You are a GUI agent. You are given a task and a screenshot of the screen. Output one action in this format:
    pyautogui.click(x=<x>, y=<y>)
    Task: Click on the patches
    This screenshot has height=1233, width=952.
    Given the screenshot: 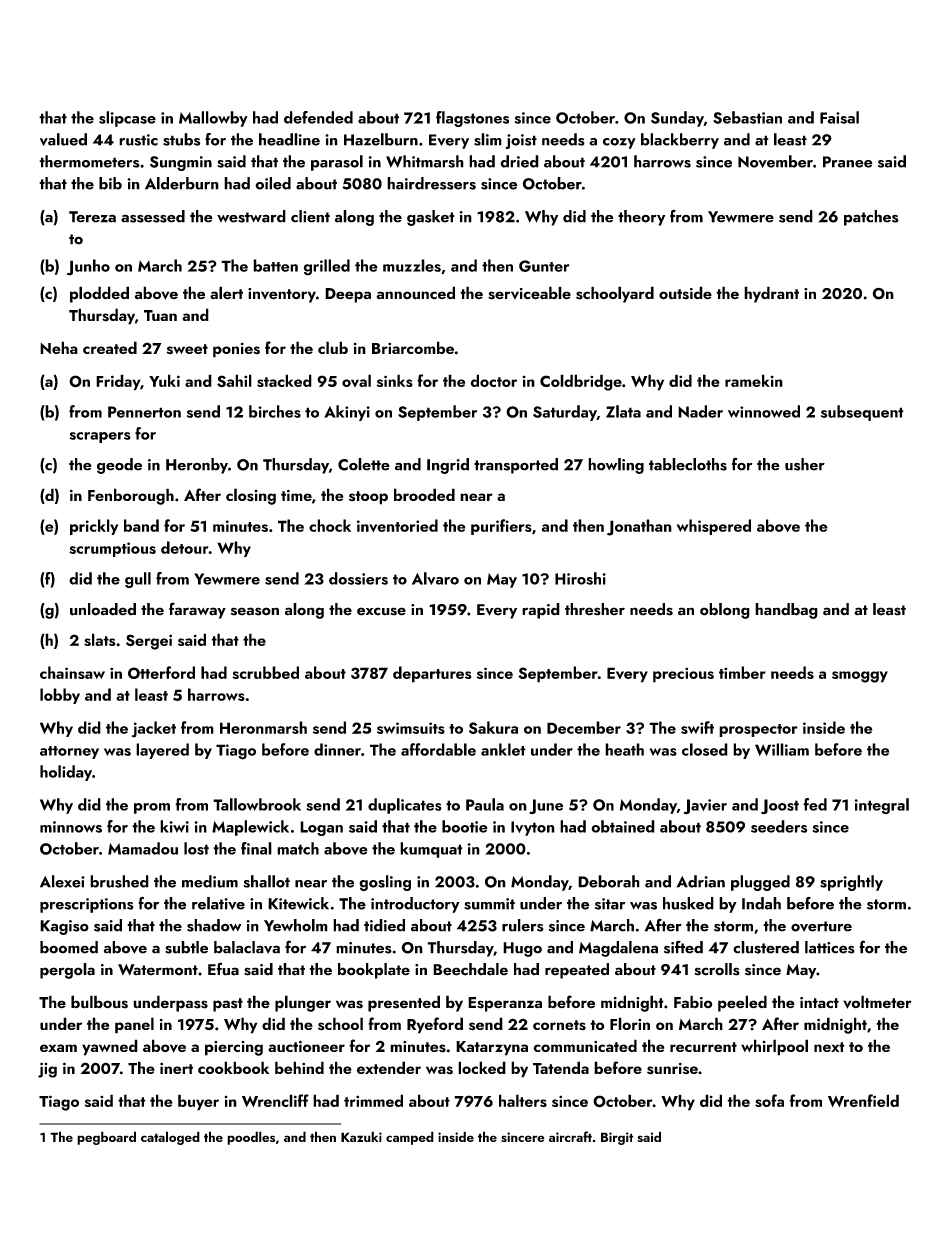 What is the action you would take?
    pyautogui.click(x=871, y=218)
